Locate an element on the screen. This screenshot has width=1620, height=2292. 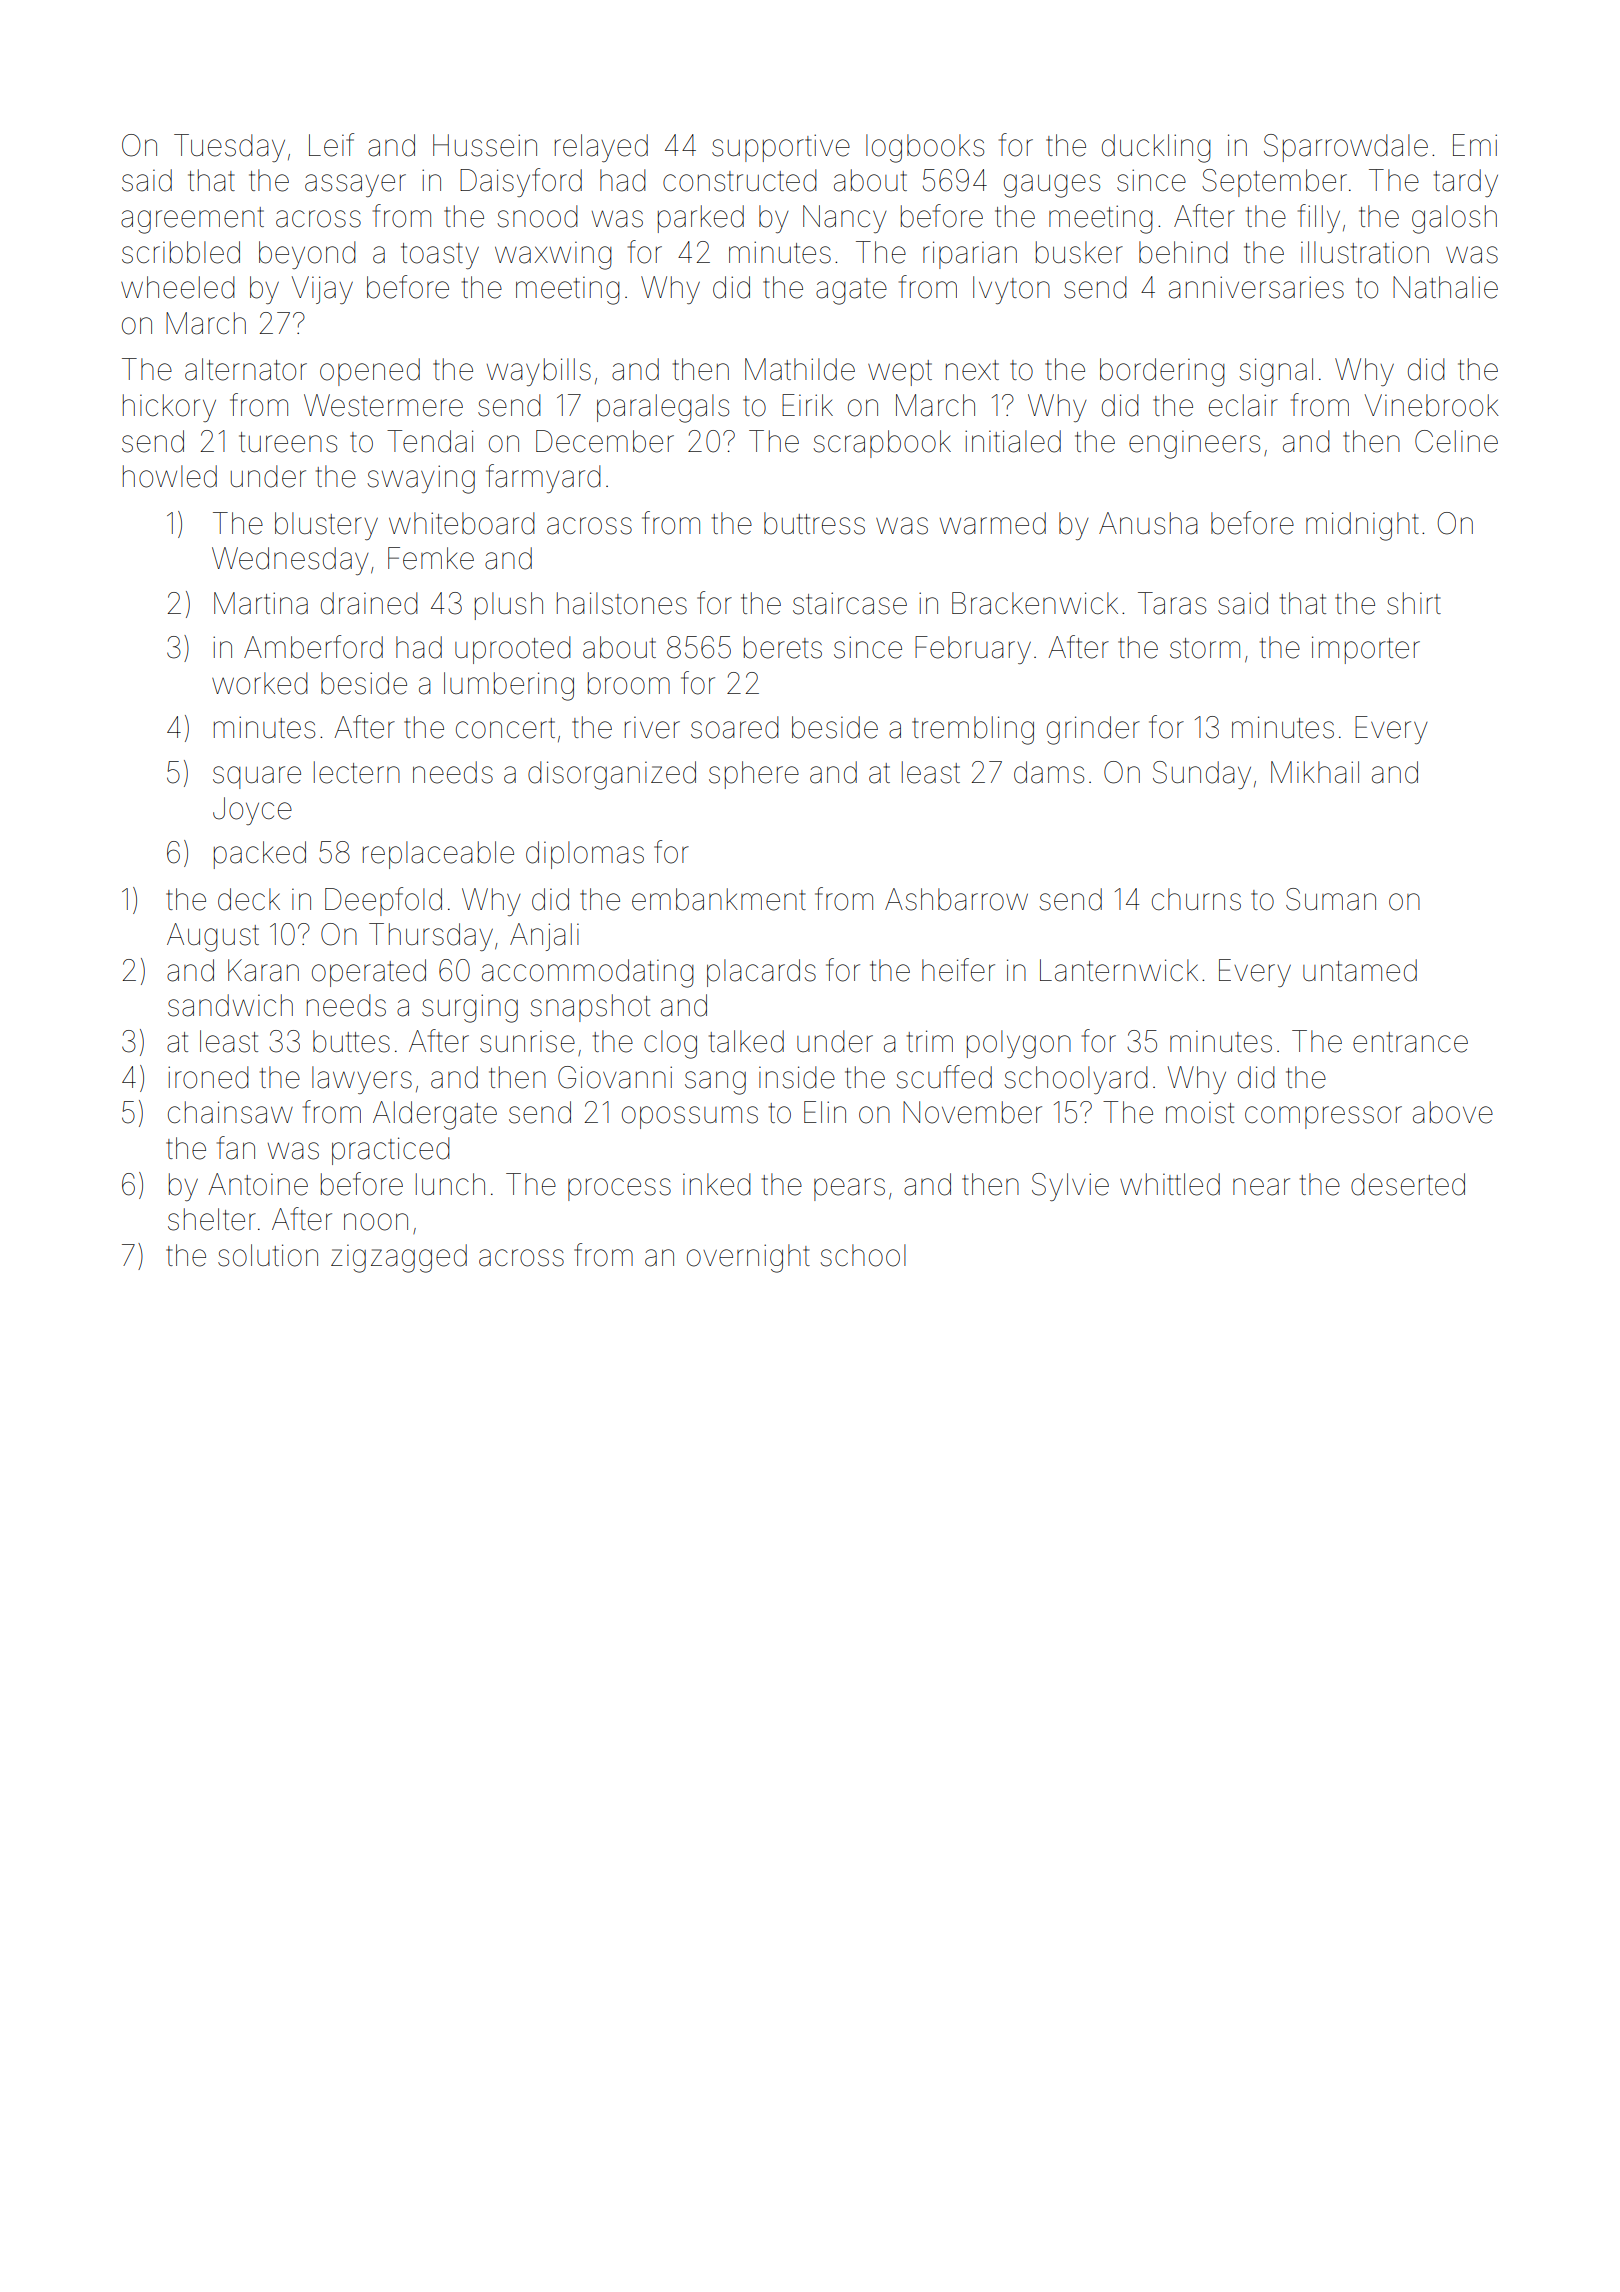
Leif is located at coordinates (331, 145).
